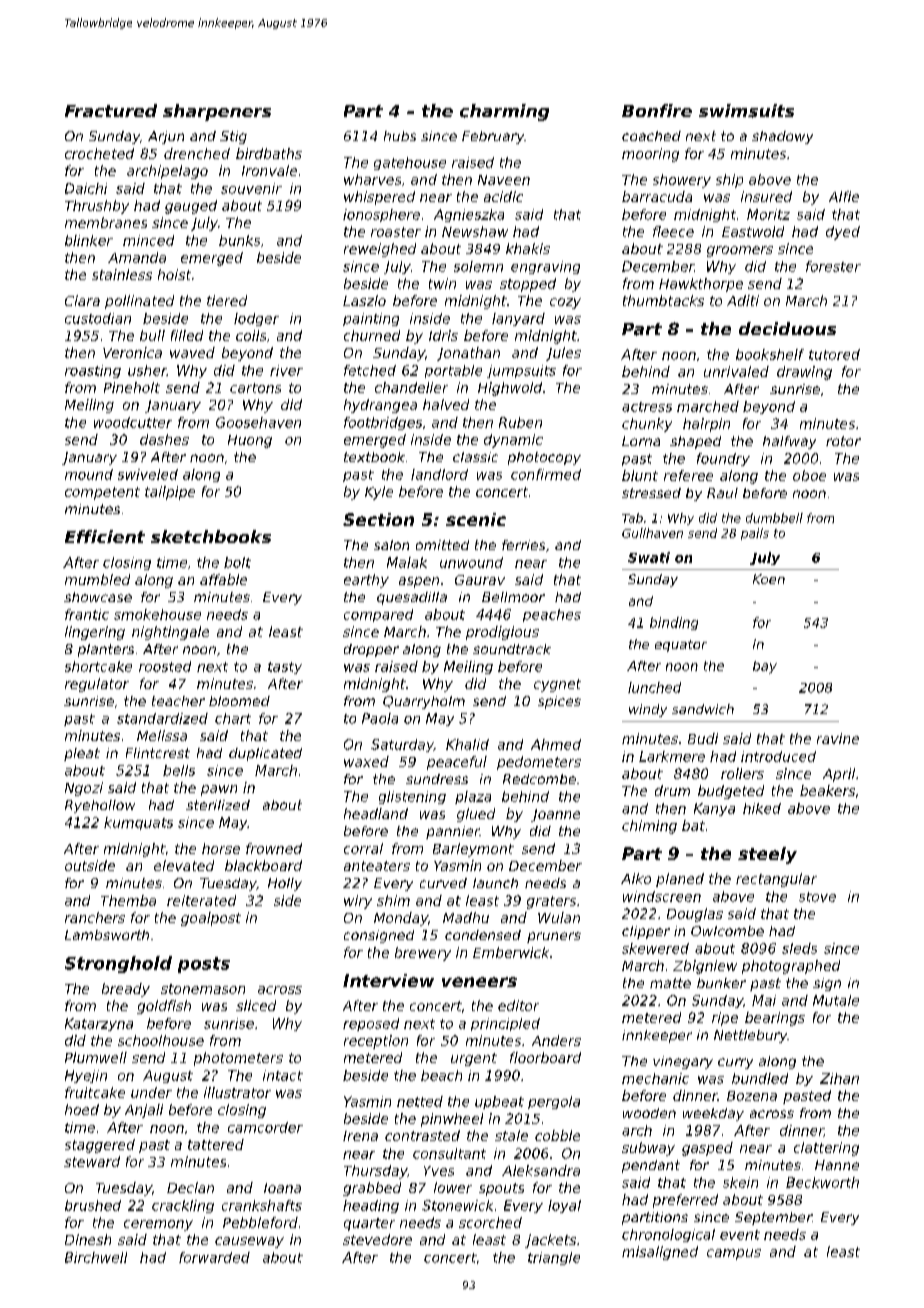 This screenshot has height=1308, width=924. What do you see at coordinates (836, 1000) in the screenshot?
I see `Mutale` at bounding box center [836, 1000].
